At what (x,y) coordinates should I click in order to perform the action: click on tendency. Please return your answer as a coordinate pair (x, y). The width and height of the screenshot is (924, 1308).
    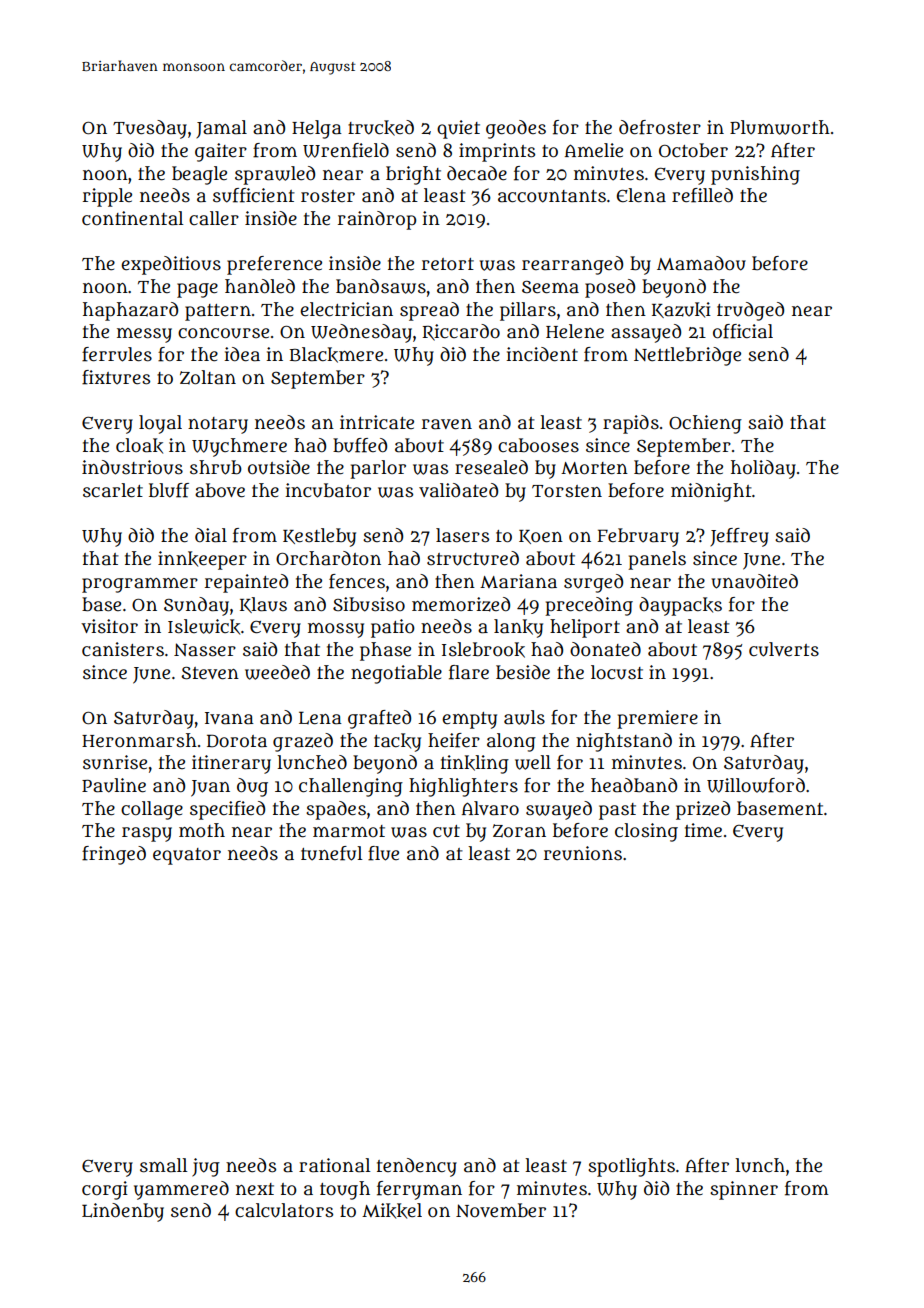
    Looking at the image, I should click on (417, 1167).
